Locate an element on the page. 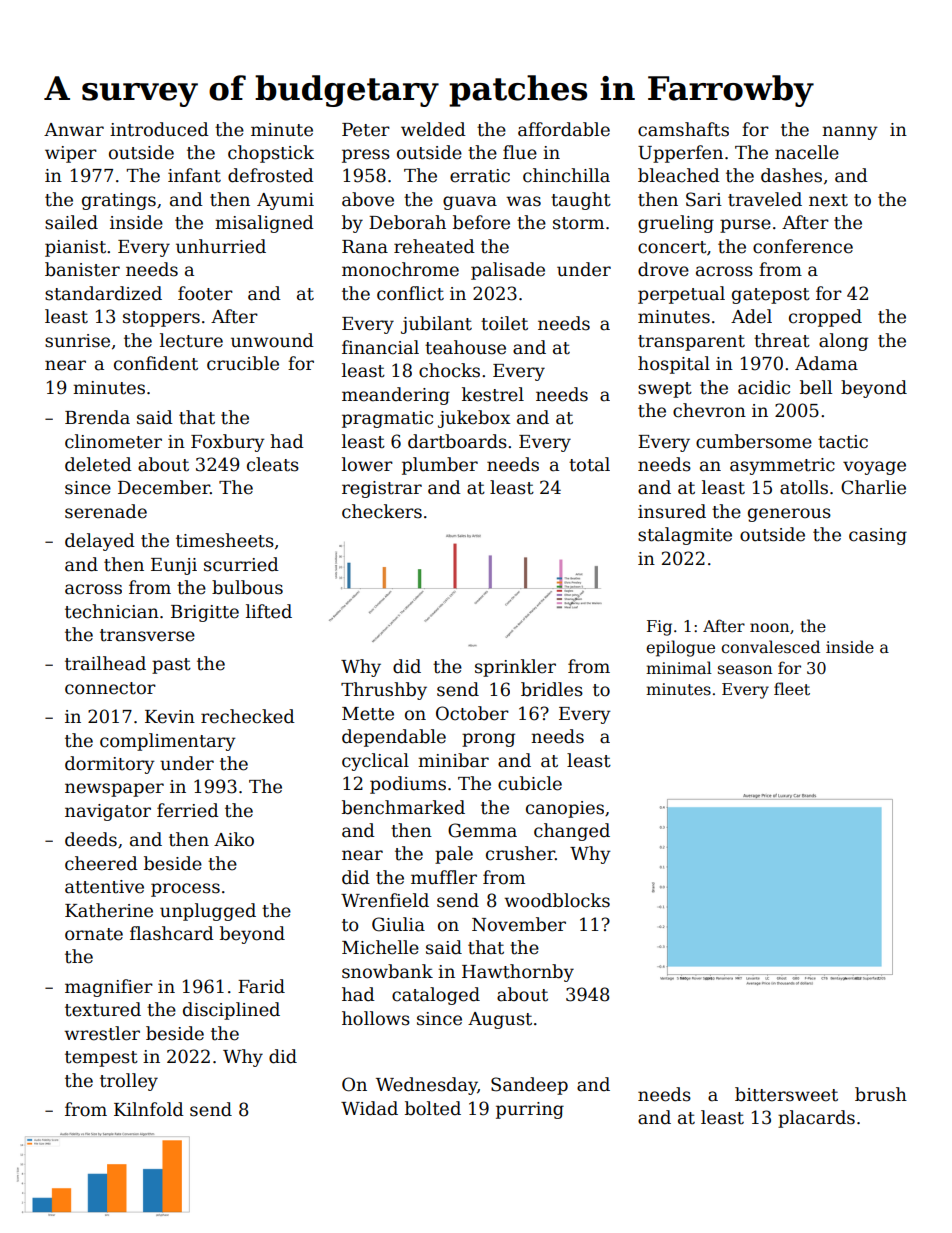 The image size is (952, 1233). fleet is located at coordinates (792, 689).
